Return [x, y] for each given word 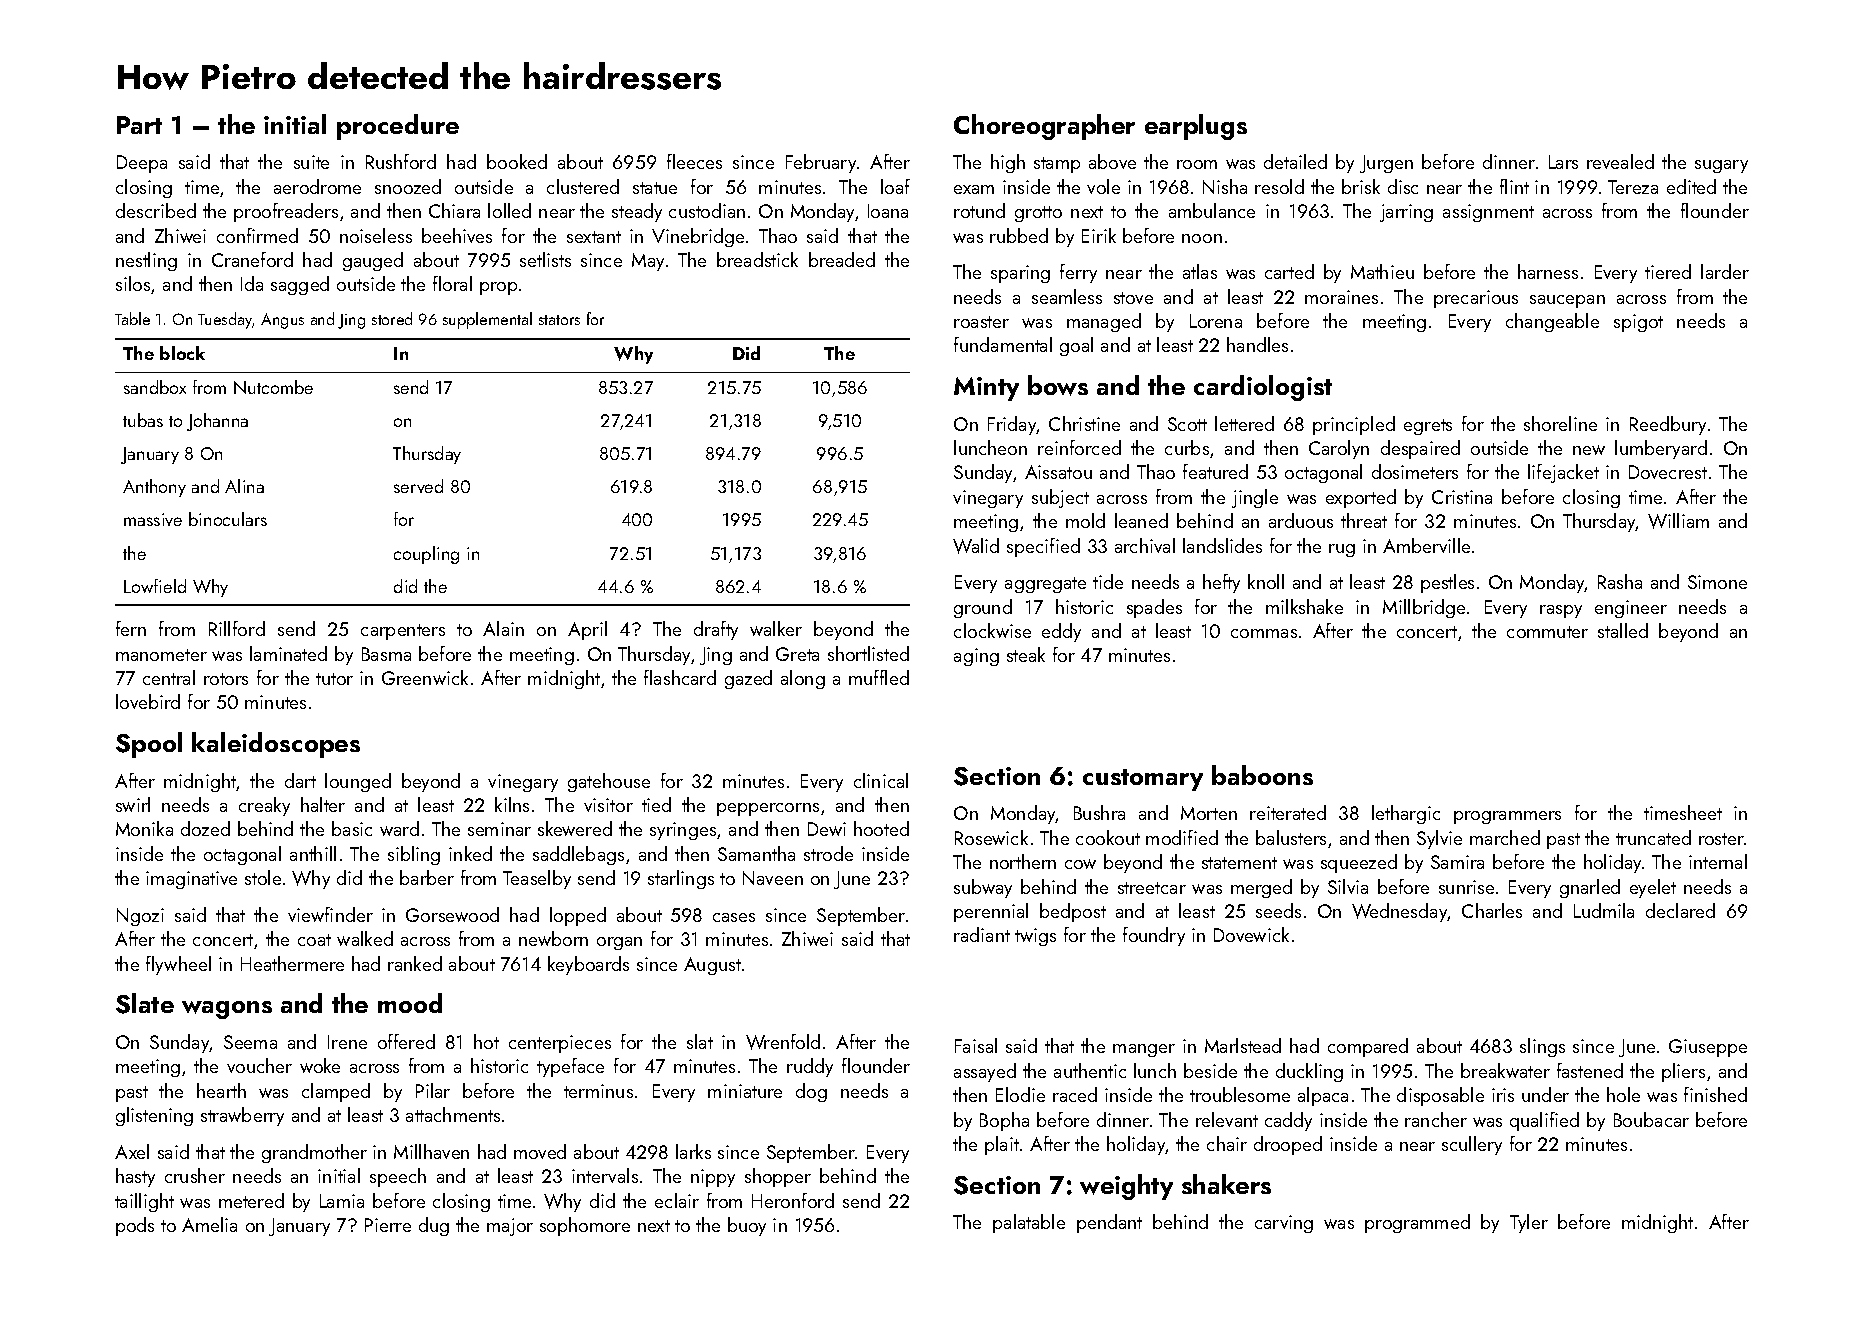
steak [1026, 654]
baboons [1262, 775]
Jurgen [1386, 164]
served [418, 486]
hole [1623, 1094]
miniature [745, 1091]
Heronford [793, 1200]
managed [1104, 322]
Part [139, 125]
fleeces [694, 161]
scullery [1472, 1145]
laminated [288, 653]
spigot [1638, 323]
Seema [250, 1042]
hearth [221, 1090]
